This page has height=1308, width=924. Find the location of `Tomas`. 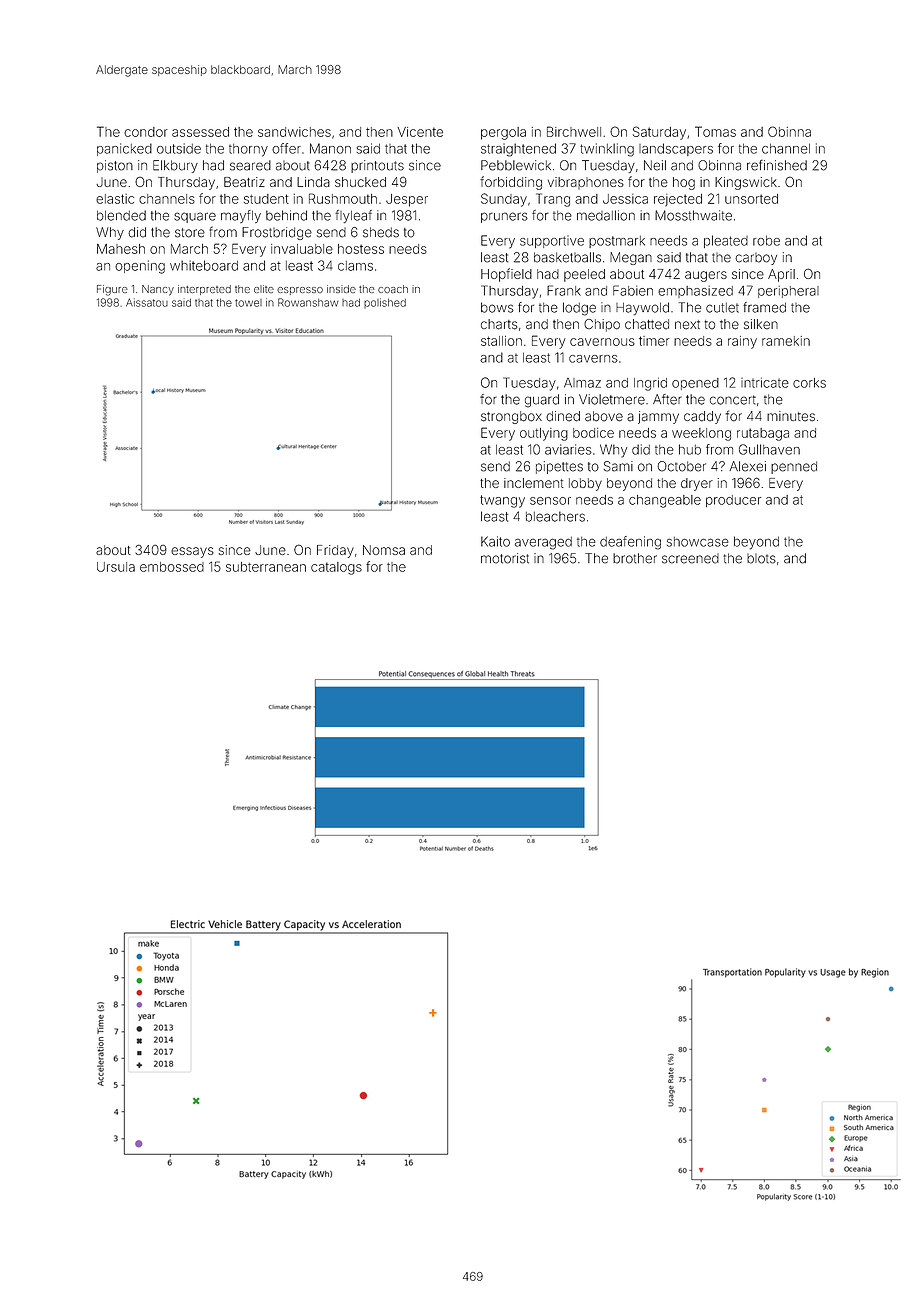

Tomas is located at coordinates (715, 131).
